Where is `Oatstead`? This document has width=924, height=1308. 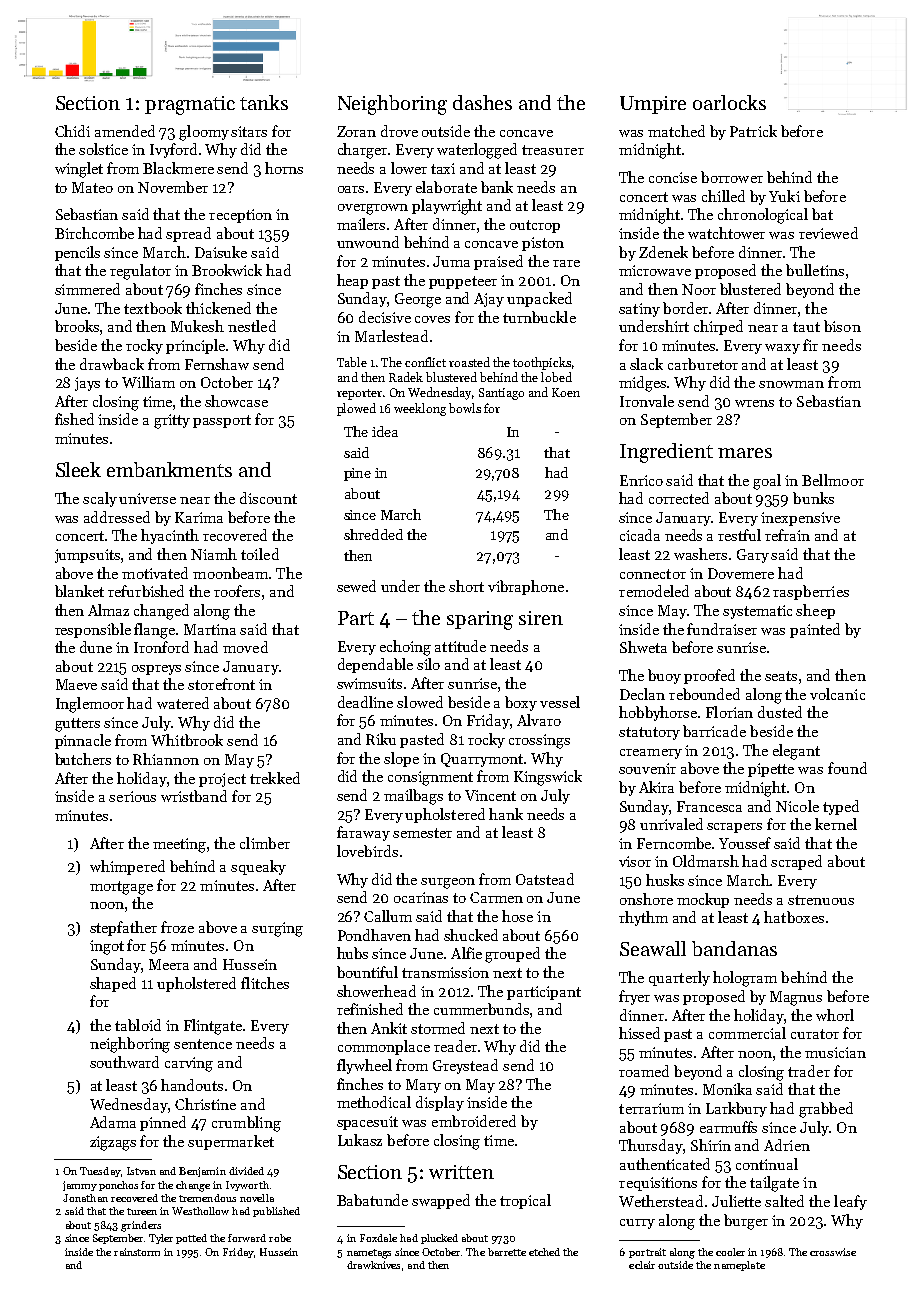
Oatstead is located at coordinates (545, 879).
